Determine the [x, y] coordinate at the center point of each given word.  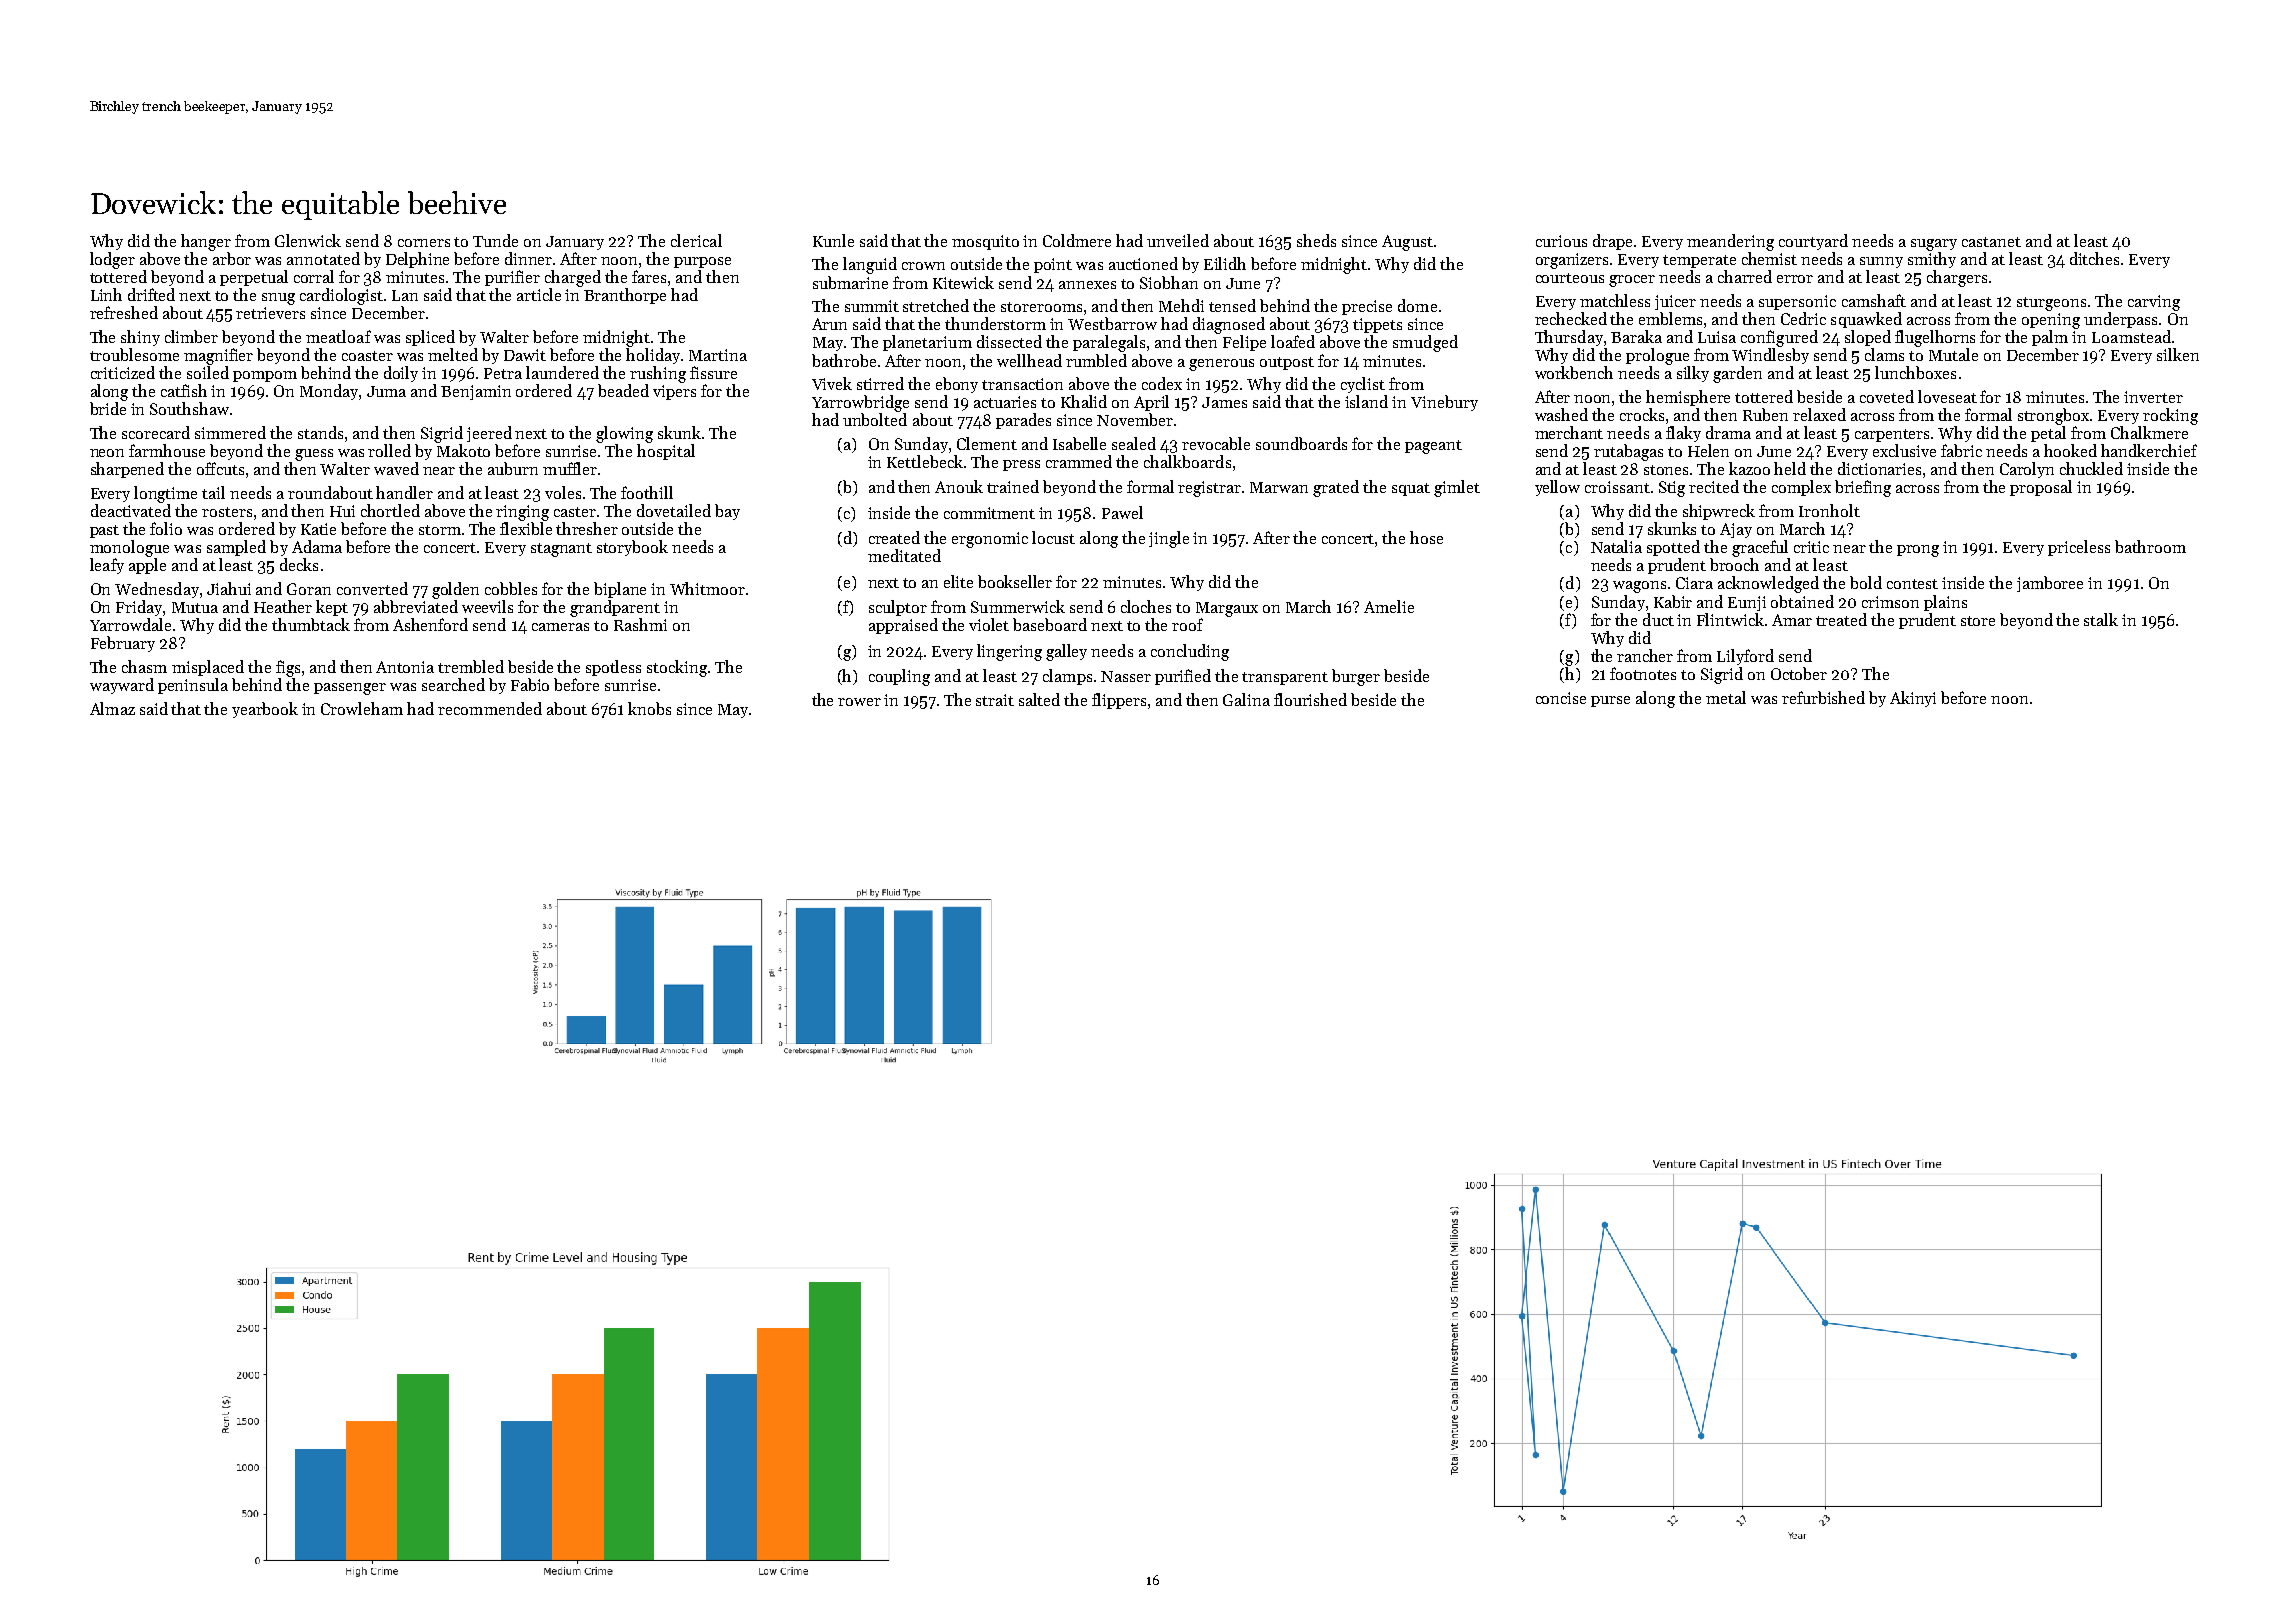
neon [107, 453]
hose [1426, 537]
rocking [2170, 416]
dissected [1009, 341]
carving [2154, 303]
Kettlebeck [925, 461]
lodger [112, 260]
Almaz [112, 708]
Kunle [833, 240]
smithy [1932, 260]
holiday [653, 356]
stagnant [561, 550]
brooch [1734, 564]
